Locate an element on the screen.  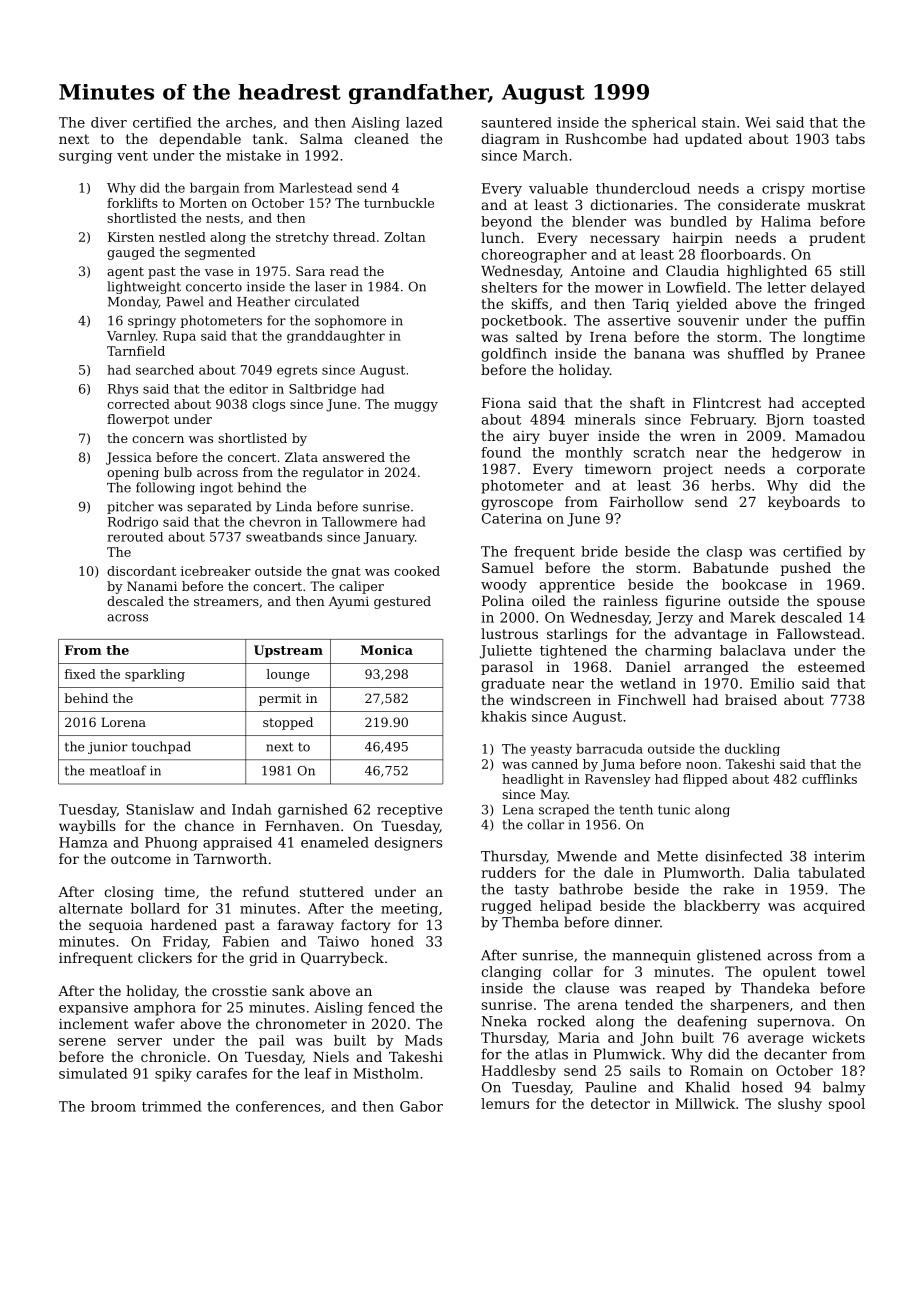
sauntered is located at coordinates (517, 122).
